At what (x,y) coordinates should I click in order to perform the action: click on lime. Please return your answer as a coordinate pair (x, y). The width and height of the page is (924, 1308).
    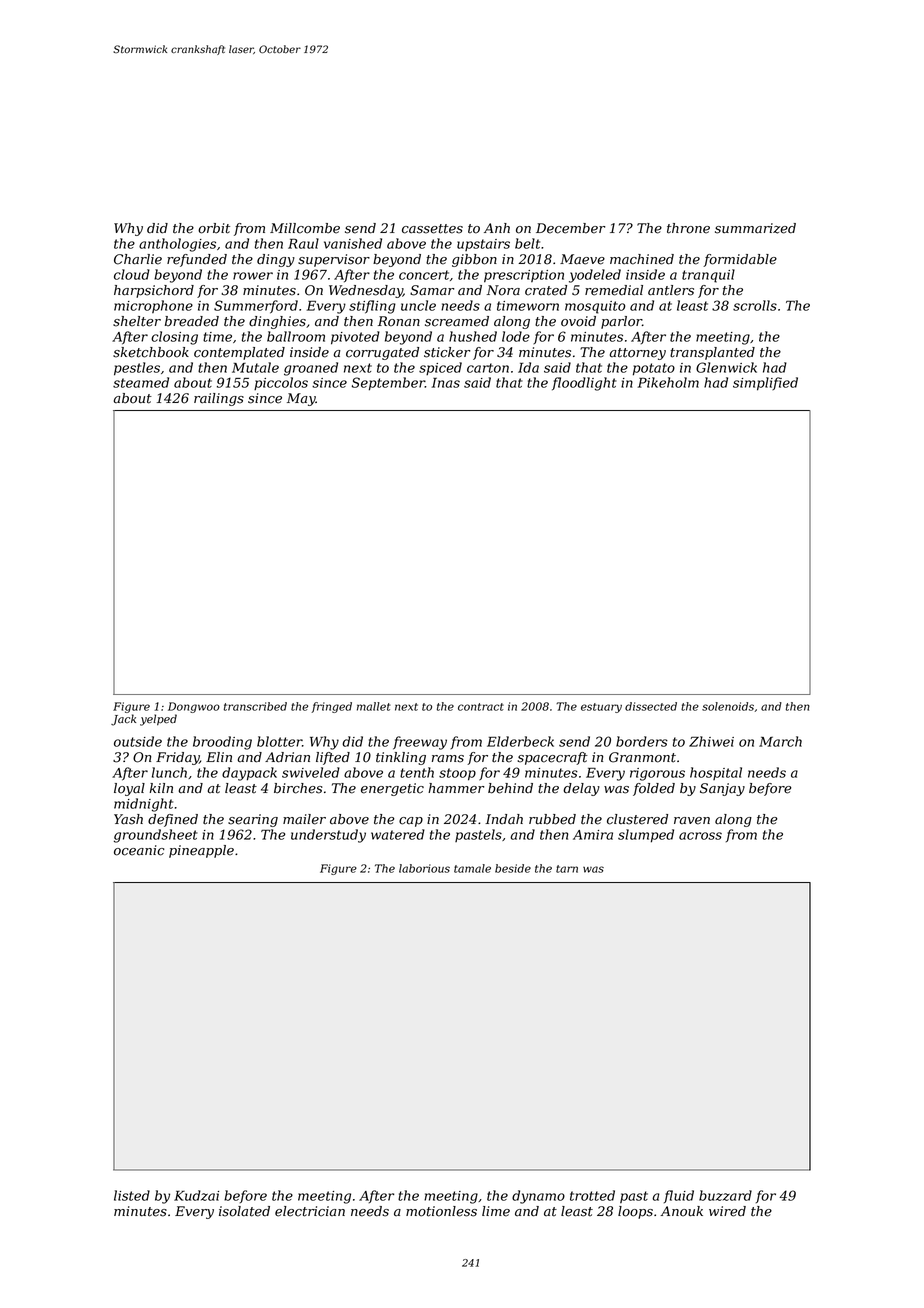
    Looking at the image, I should click on (496, 1211).
